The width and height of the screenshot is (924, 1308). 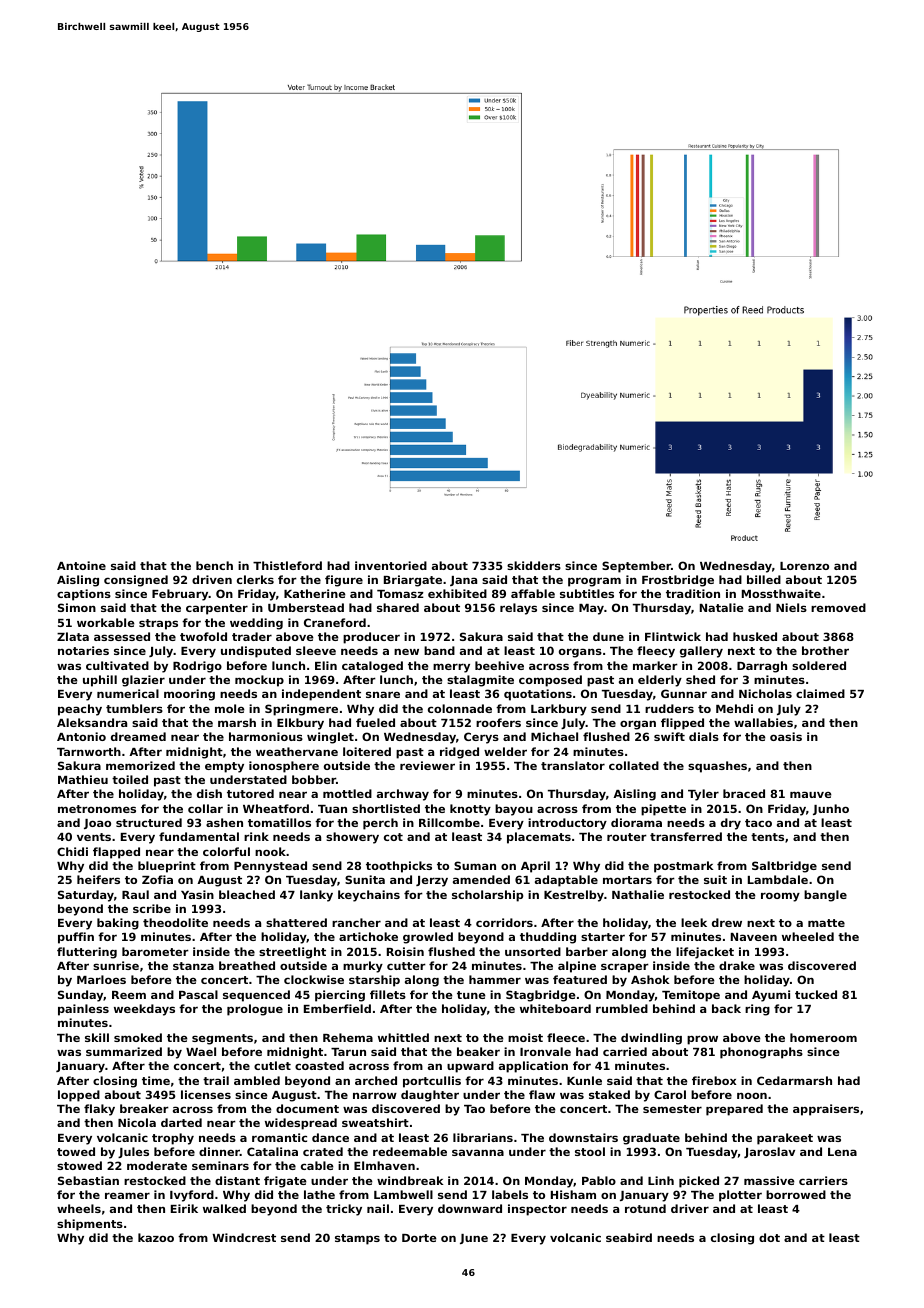 What do you see at coordinates (403, 1194) in the screenshot?
I see `Lambwell` at bounding box center [403, 1194].
